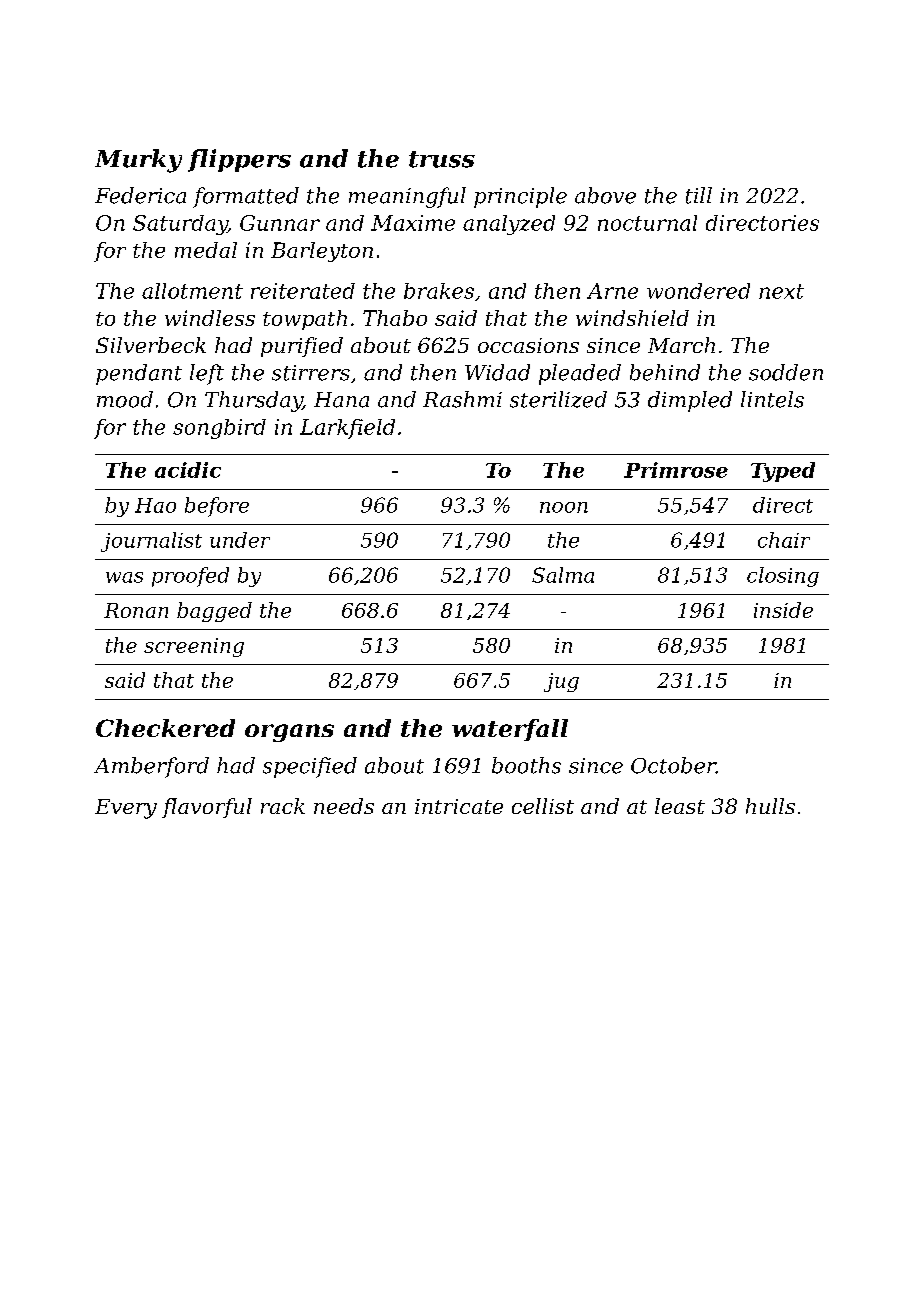 The image size is (924, 1311). I want to click on Salma, so click(563, 575).
